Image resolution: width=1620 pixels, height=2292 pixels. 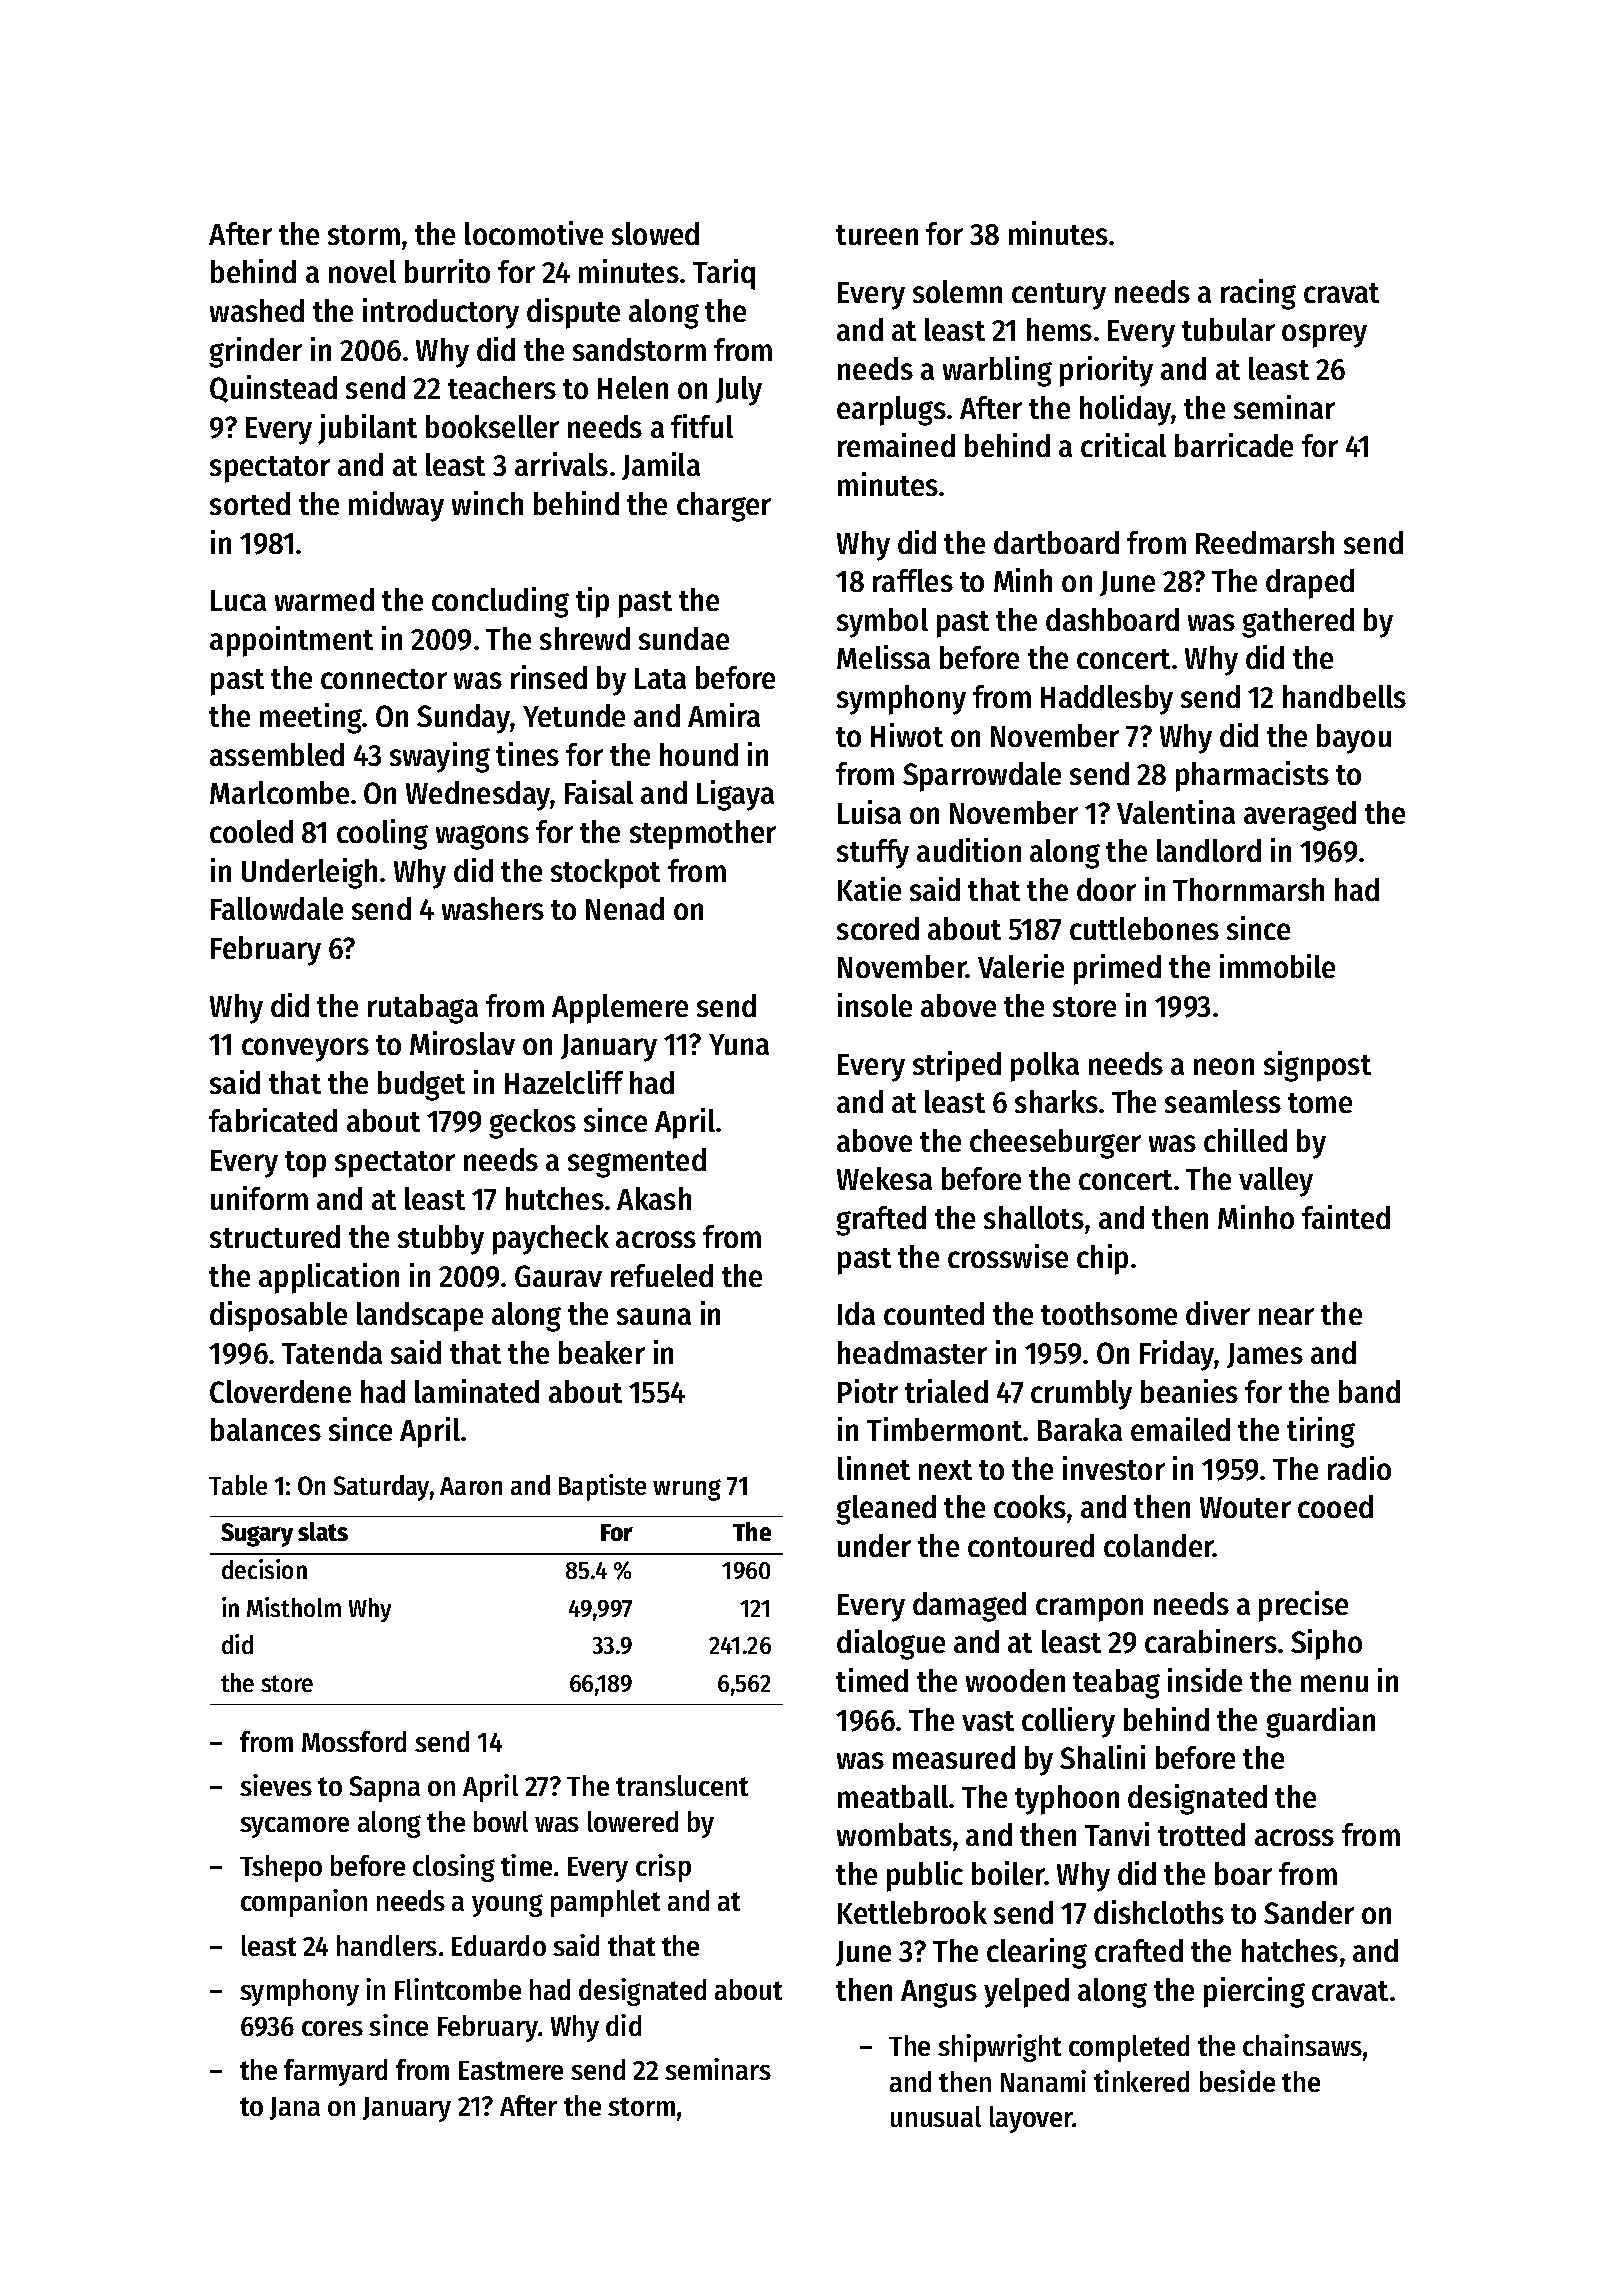 I want to click on charger, so click(x=724, y=507).
